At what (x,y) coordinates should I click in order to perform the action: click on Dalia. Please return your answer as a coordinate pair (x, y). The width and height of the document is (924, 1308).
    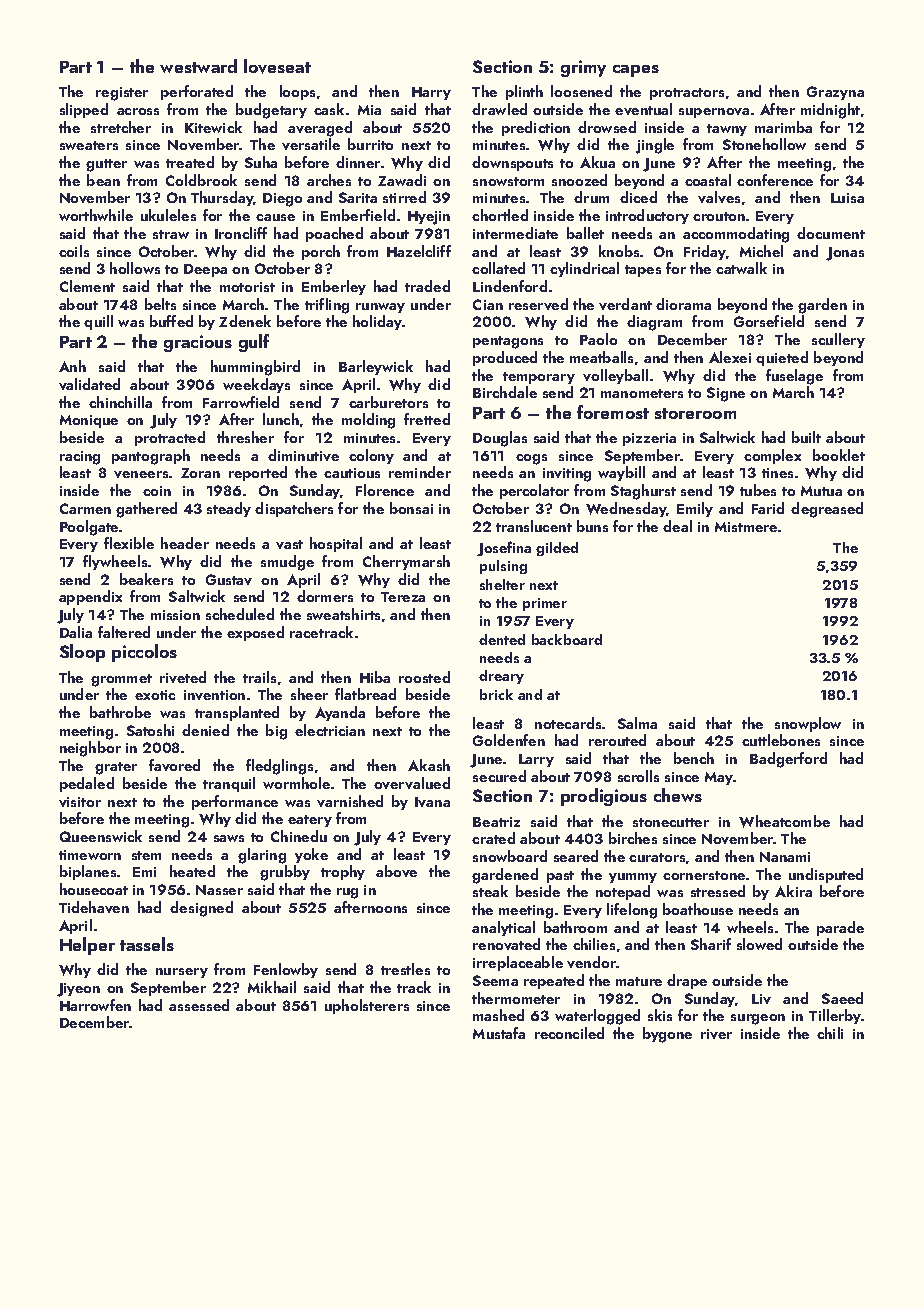
    Looking at the image, I should click on (76, 632).
